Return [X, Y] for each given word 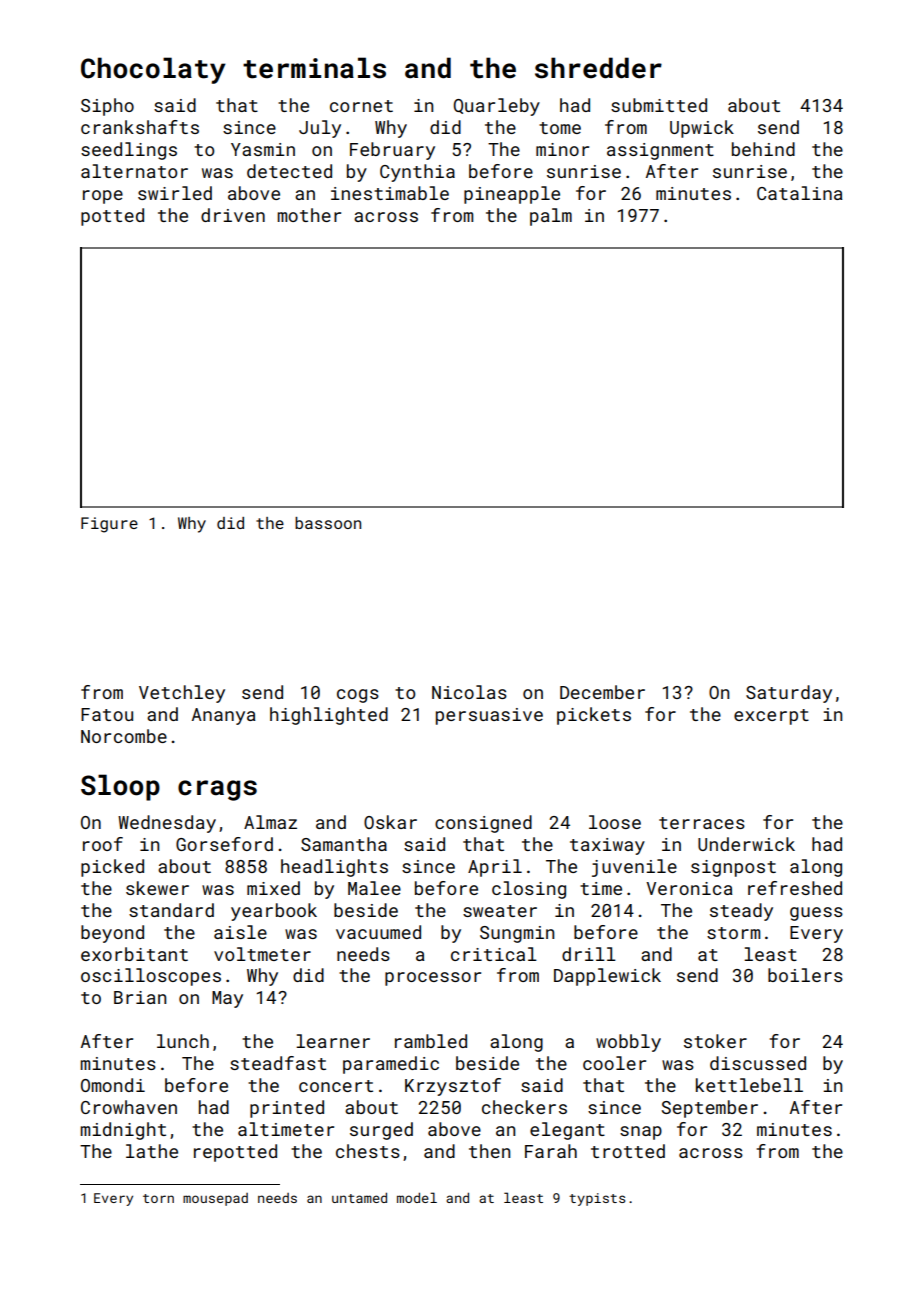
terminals [314, 68]
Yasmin [263, 149]
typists [597, 1199]
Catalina [800, 193]
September [710, 1109]
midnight [123, 1131]
